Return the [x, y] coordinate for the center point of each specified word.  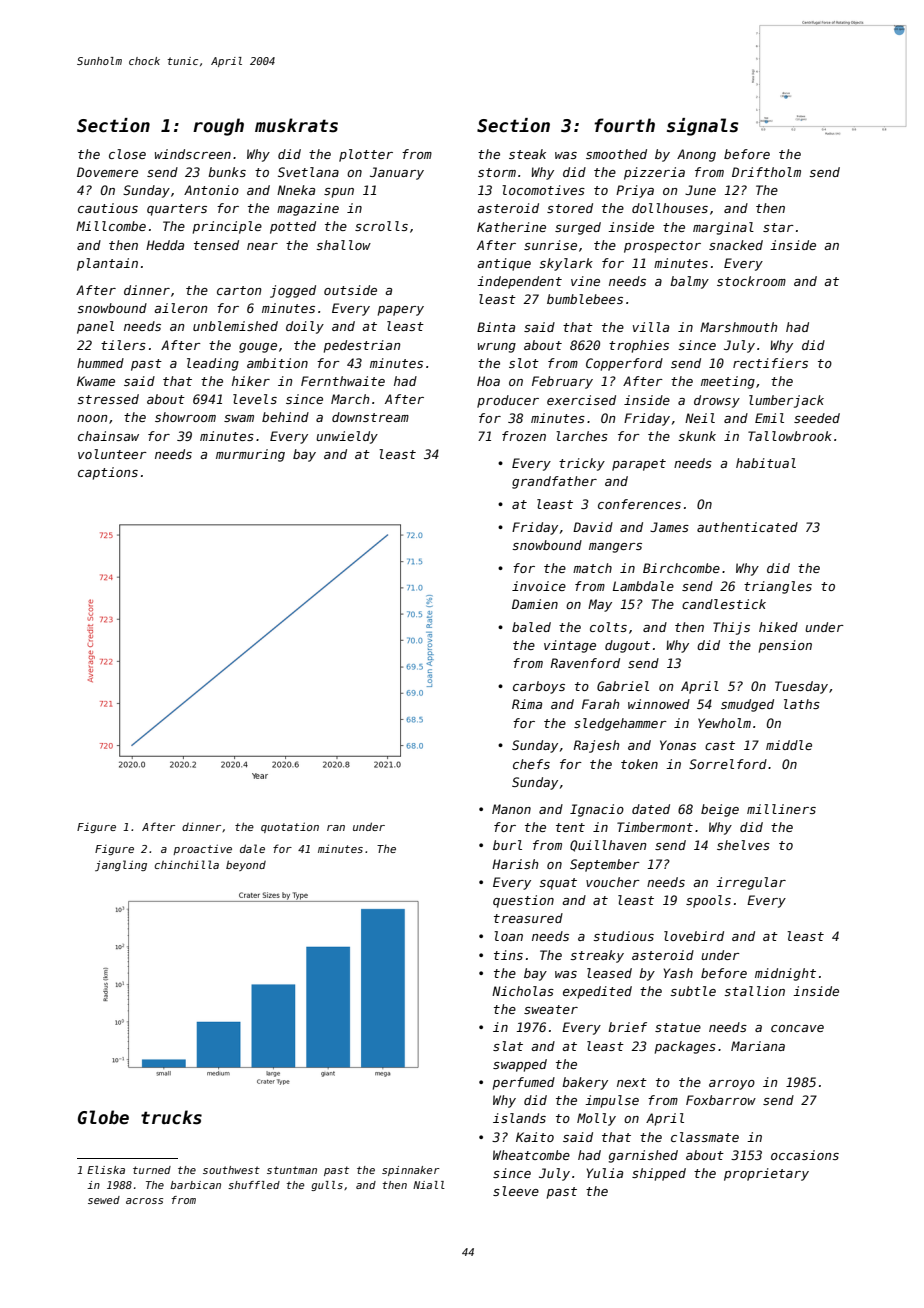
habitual [766, 463]
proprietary [766, 1174]
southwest [231, 1170]
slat [508, 1046]
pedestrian [362, 346]
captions [108, 473]
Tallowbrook [790, 436]
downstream [370, 417]
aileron [181, 308]
